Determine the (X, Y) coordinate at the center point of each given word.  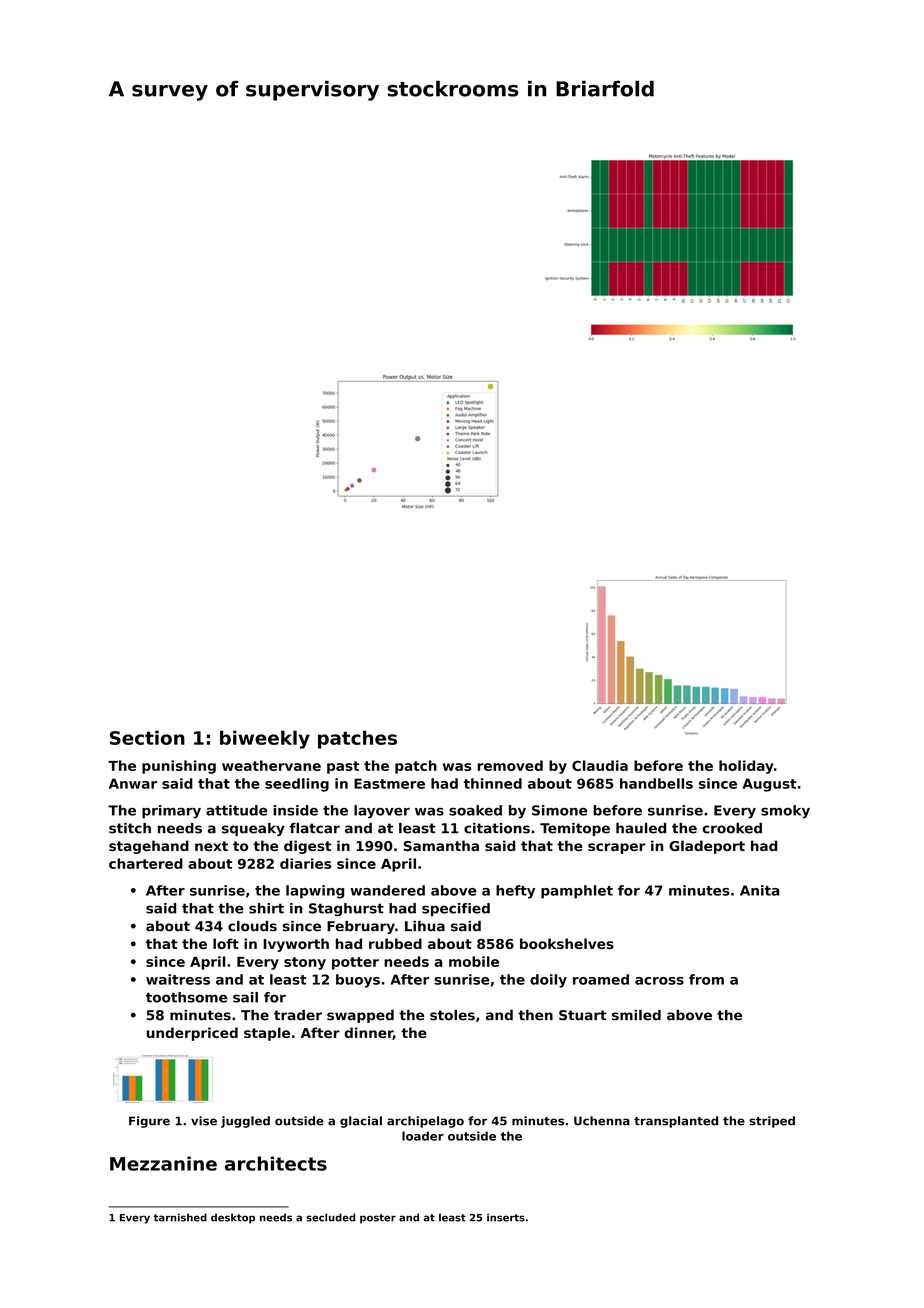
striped (772, 1122)
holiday (746, 767)
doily (548, 981)
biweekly (265, 739)
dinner (368, 1033)
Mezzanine (163, 1163)
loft (226, 943)
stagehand (149, 847)
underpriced (192, 1034)
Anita (760, 890)
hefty (515, 892)
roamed (601, 979)
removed (510, 765)
